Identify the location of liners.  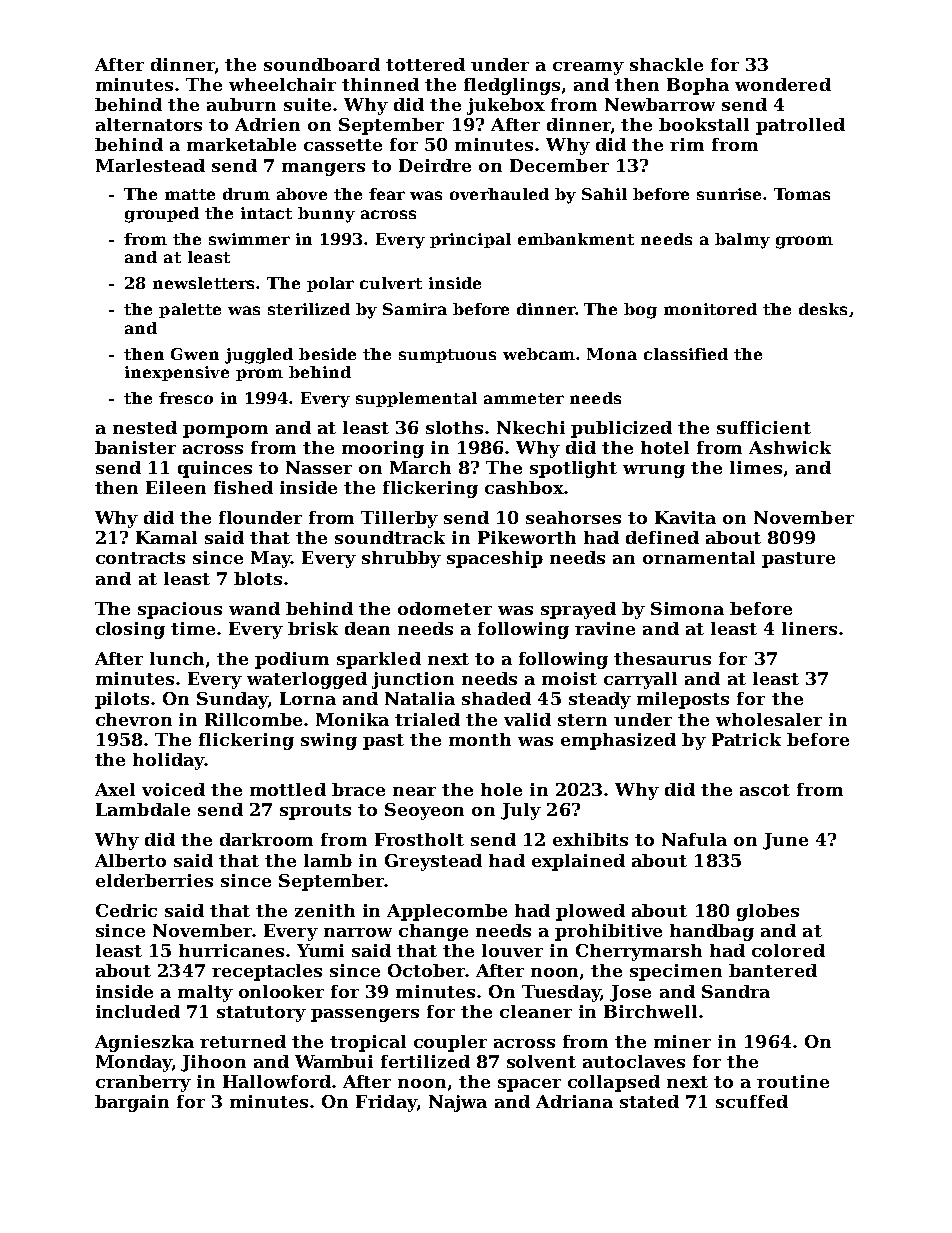
(809, 628).
